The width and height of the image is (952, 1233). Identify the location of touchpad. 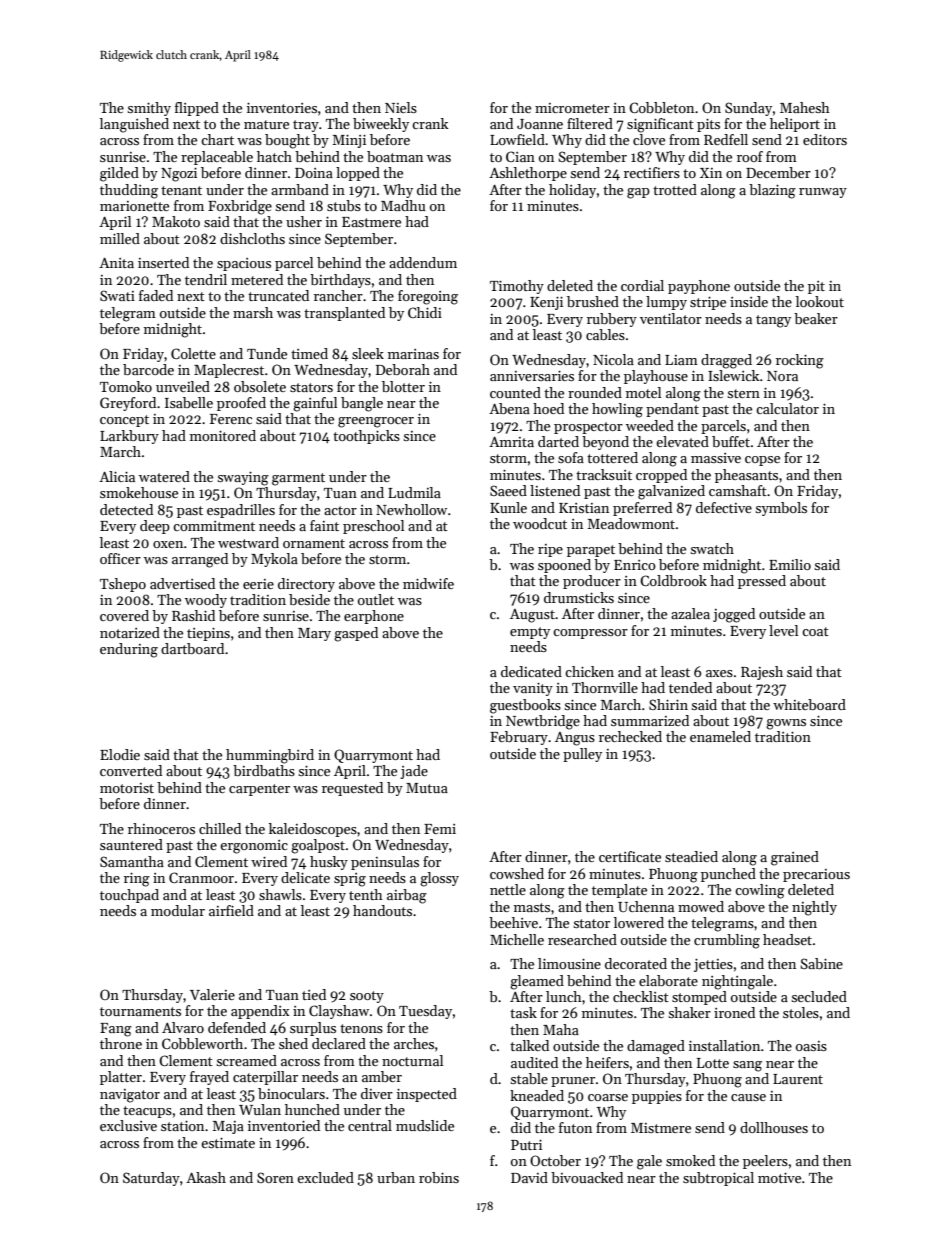
(129, 896).
